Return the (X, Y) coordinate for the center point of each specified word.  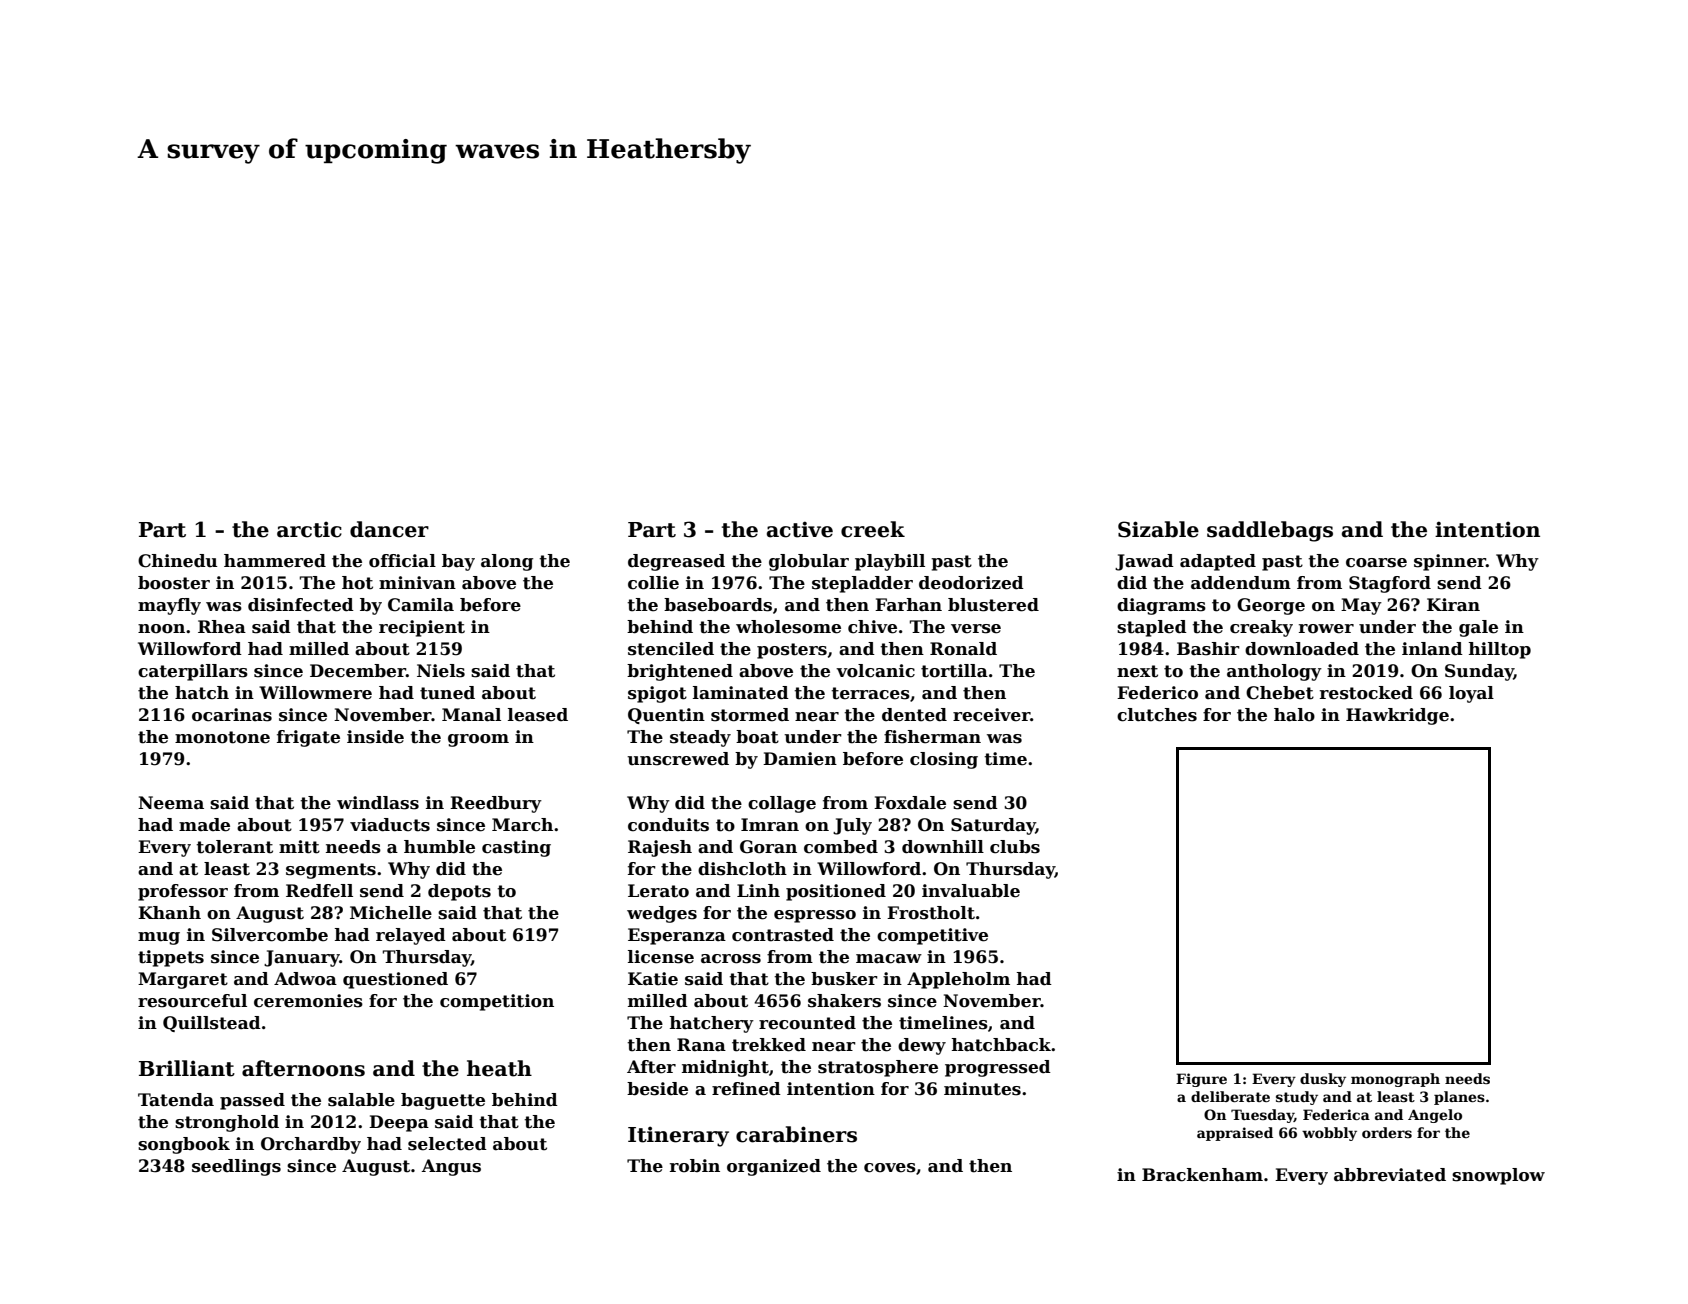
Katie (653, 979)
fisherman (932, 737)
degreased (676, 562)
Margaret (183, 980)
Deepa (399, 1123)
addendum (1241, 583)
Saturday (993, 826)
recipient (422, 628)
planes (1459, 1098)
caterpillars (193, 672)
